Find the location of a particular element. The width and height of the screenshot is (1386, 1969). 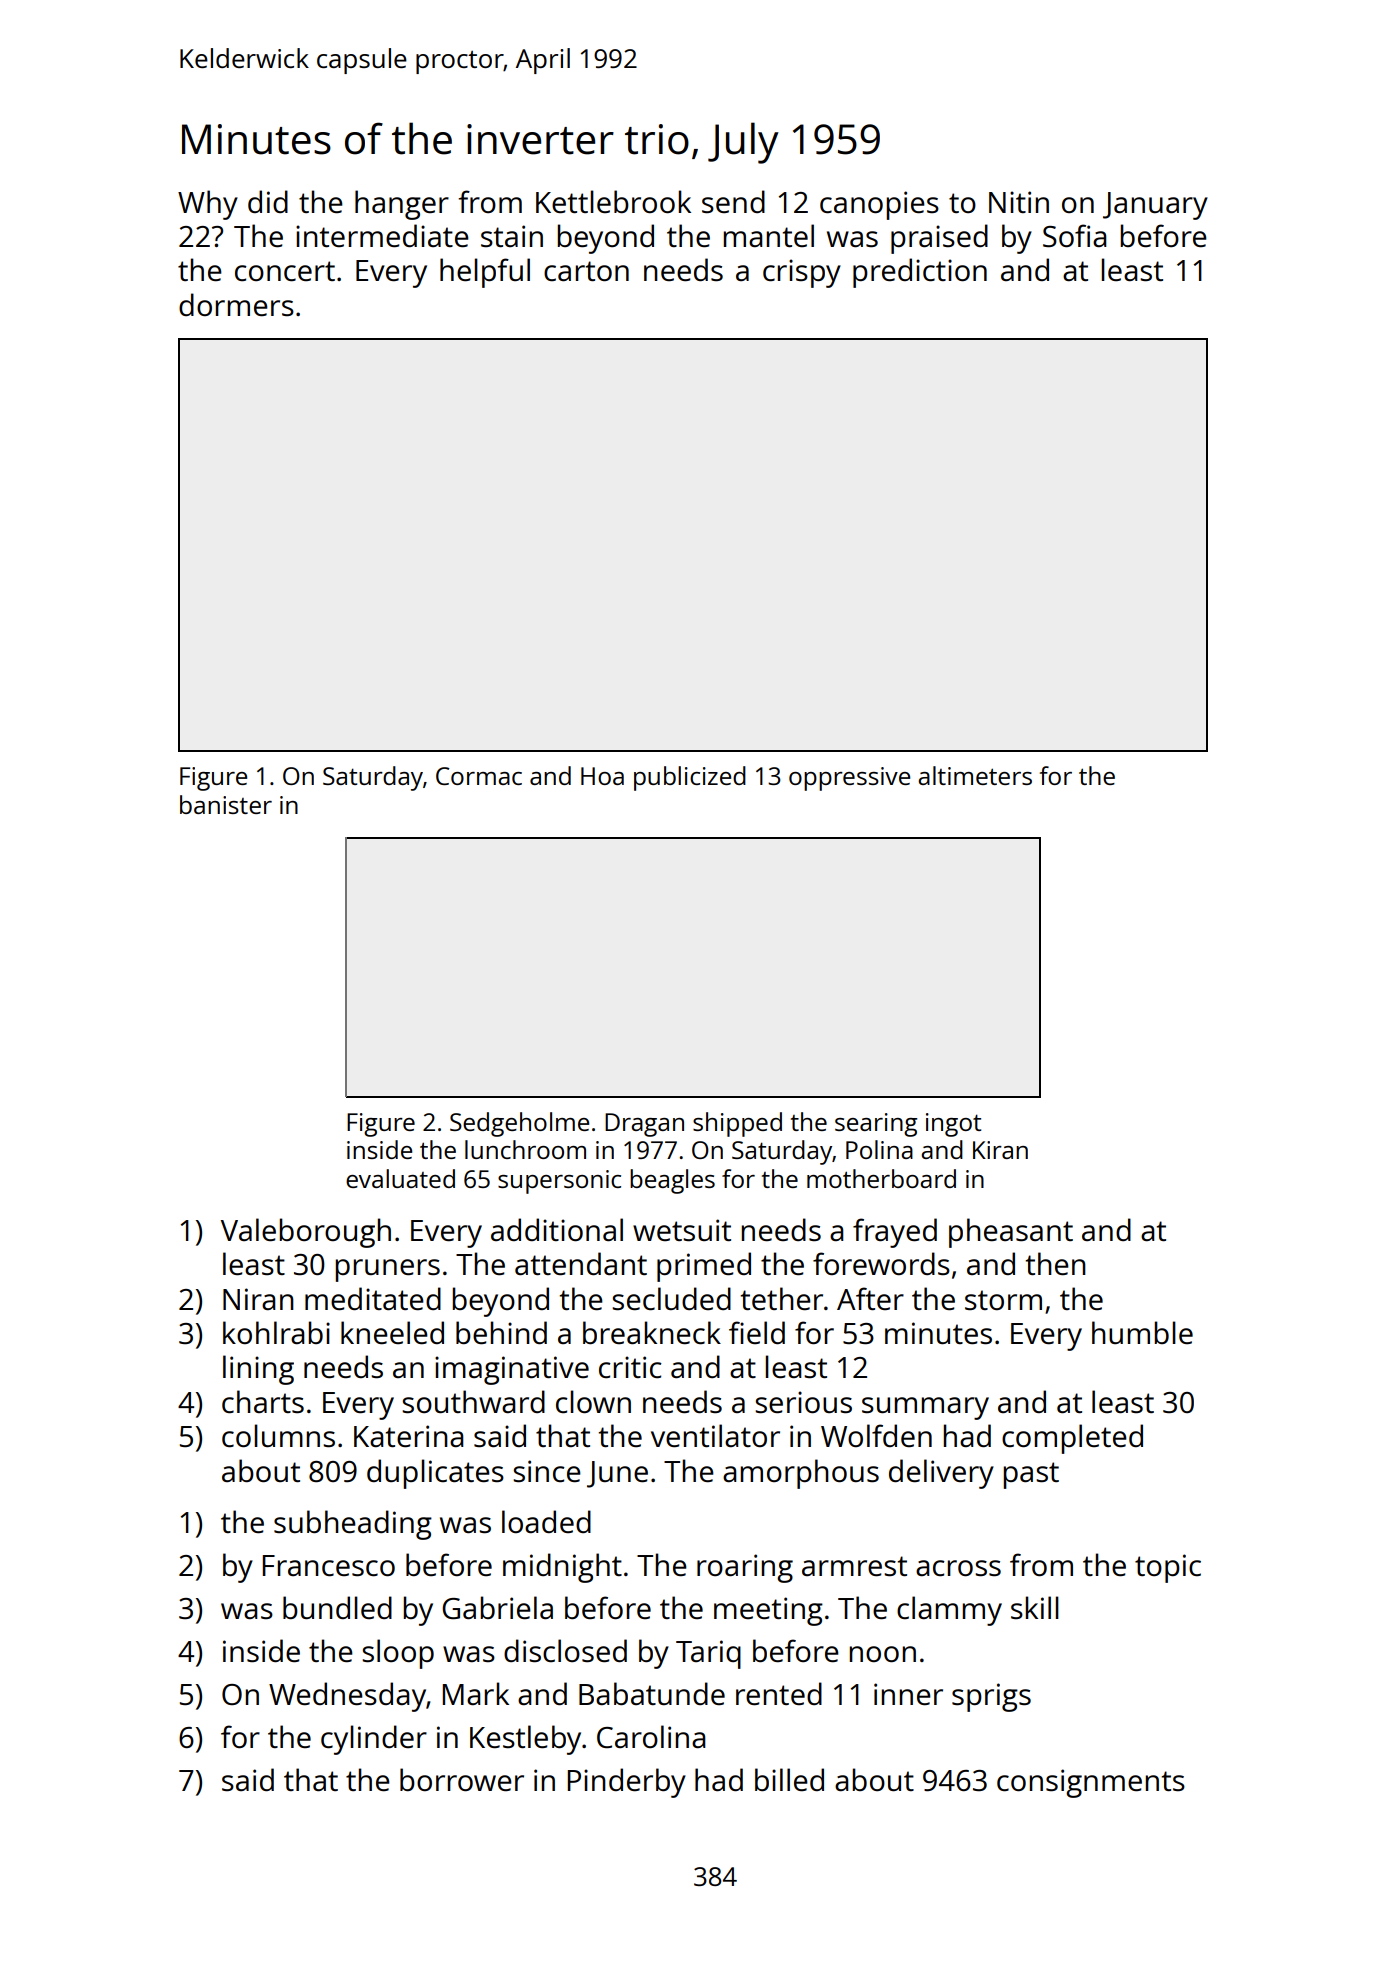

cylinder is located at coordinates (374, 1740).
